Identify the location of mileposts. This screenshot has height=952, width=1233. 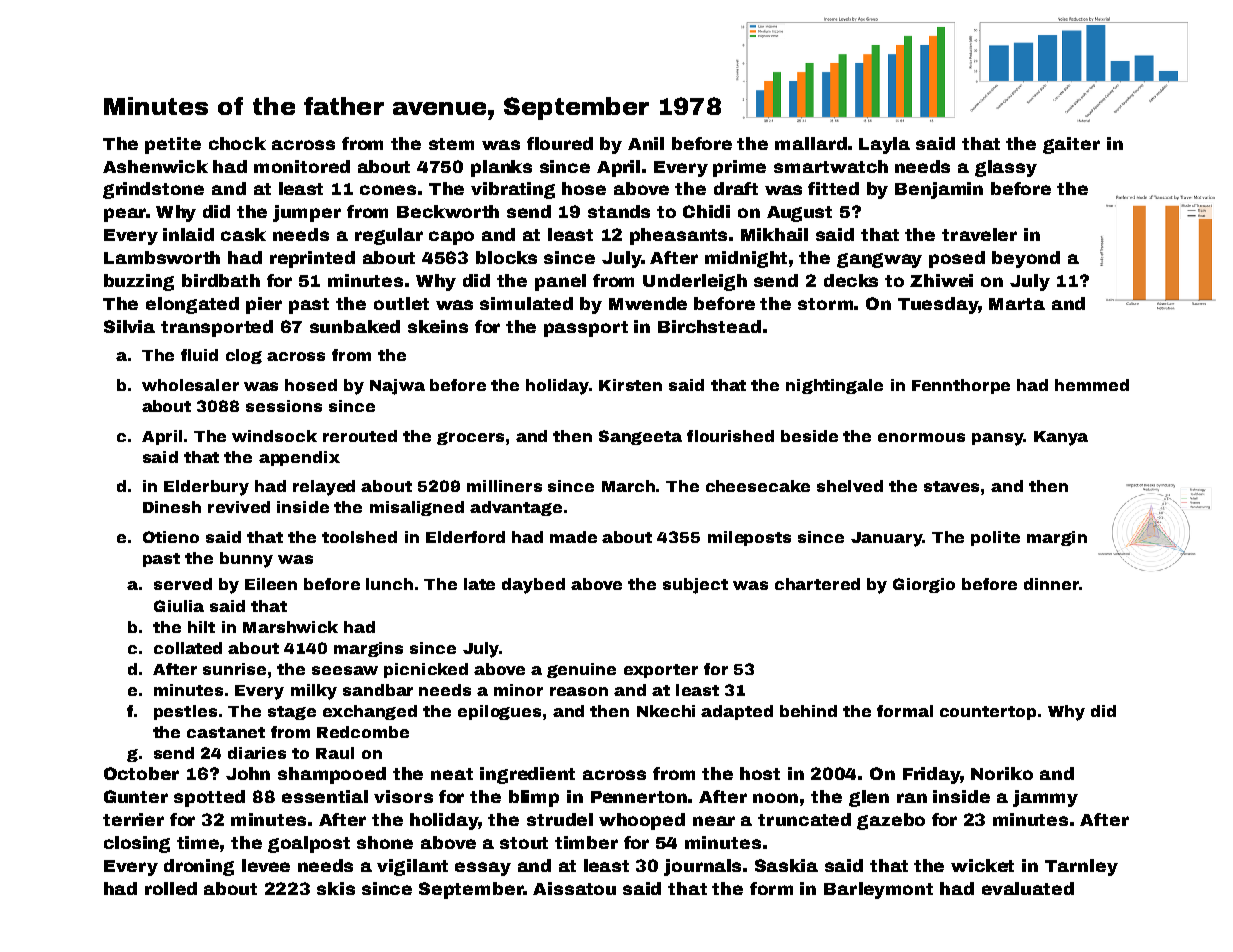
(749, 538).
